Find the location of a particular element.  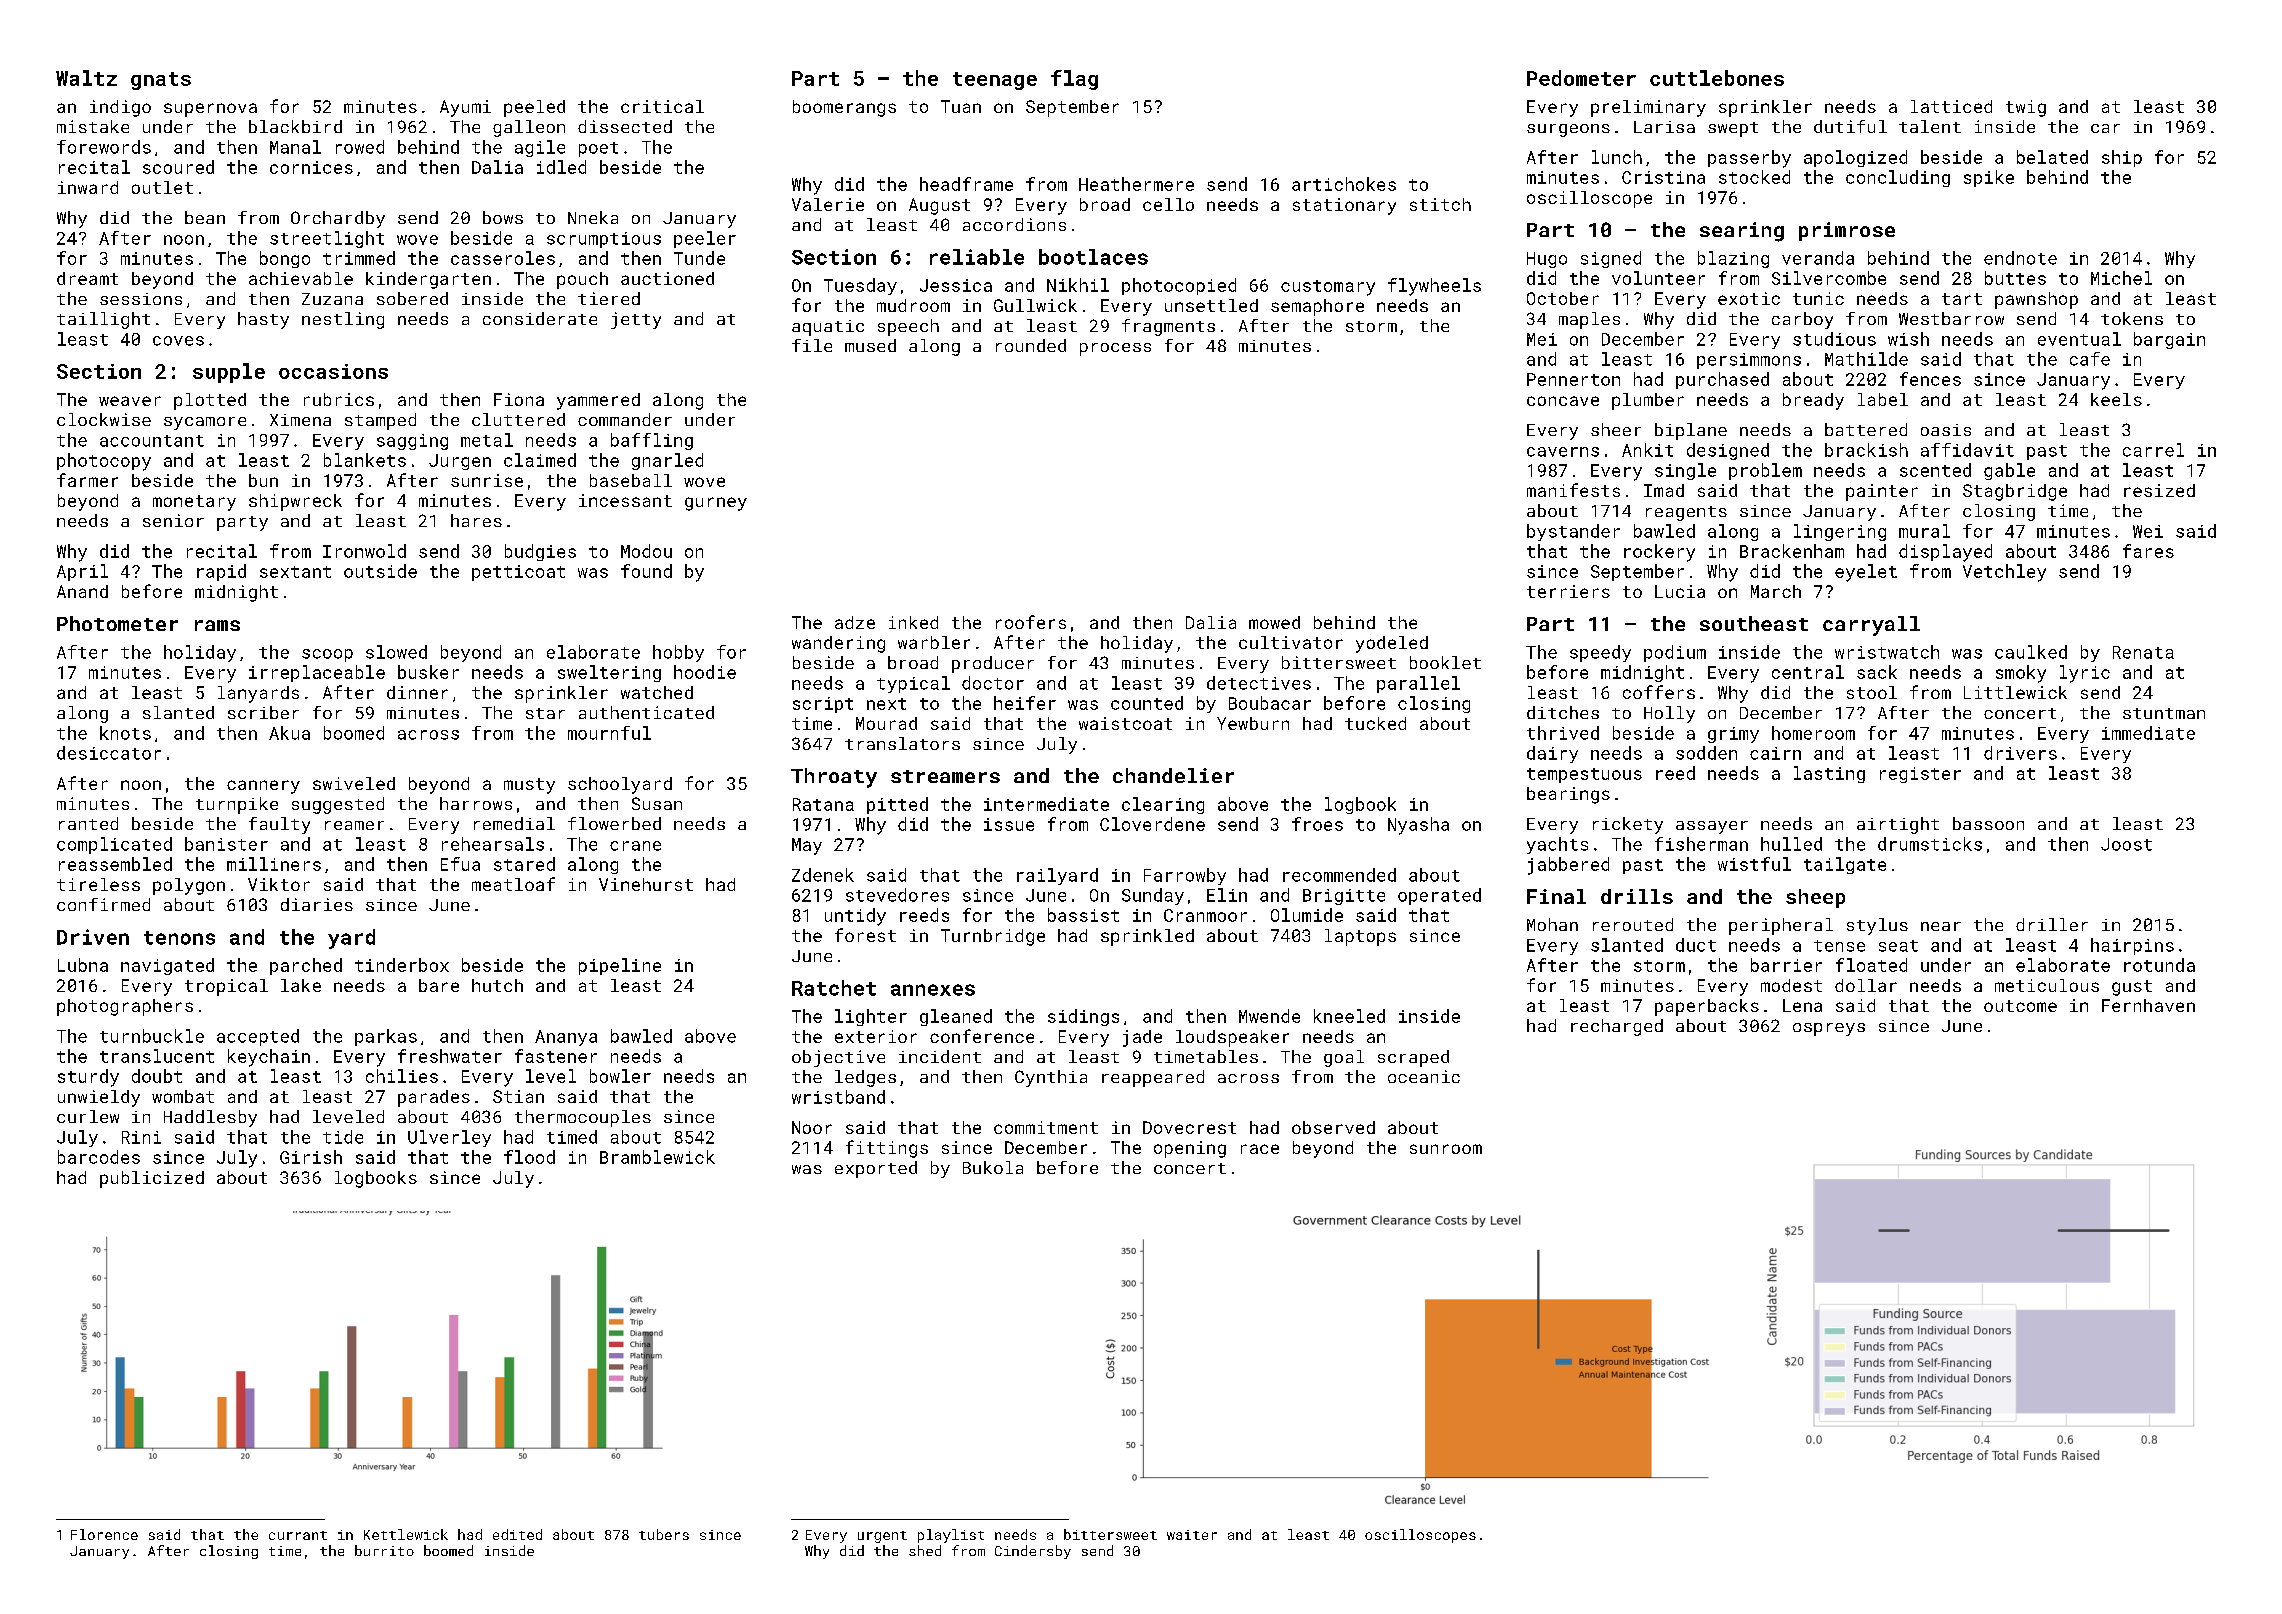

mused is located at coordinates (870, 345).
